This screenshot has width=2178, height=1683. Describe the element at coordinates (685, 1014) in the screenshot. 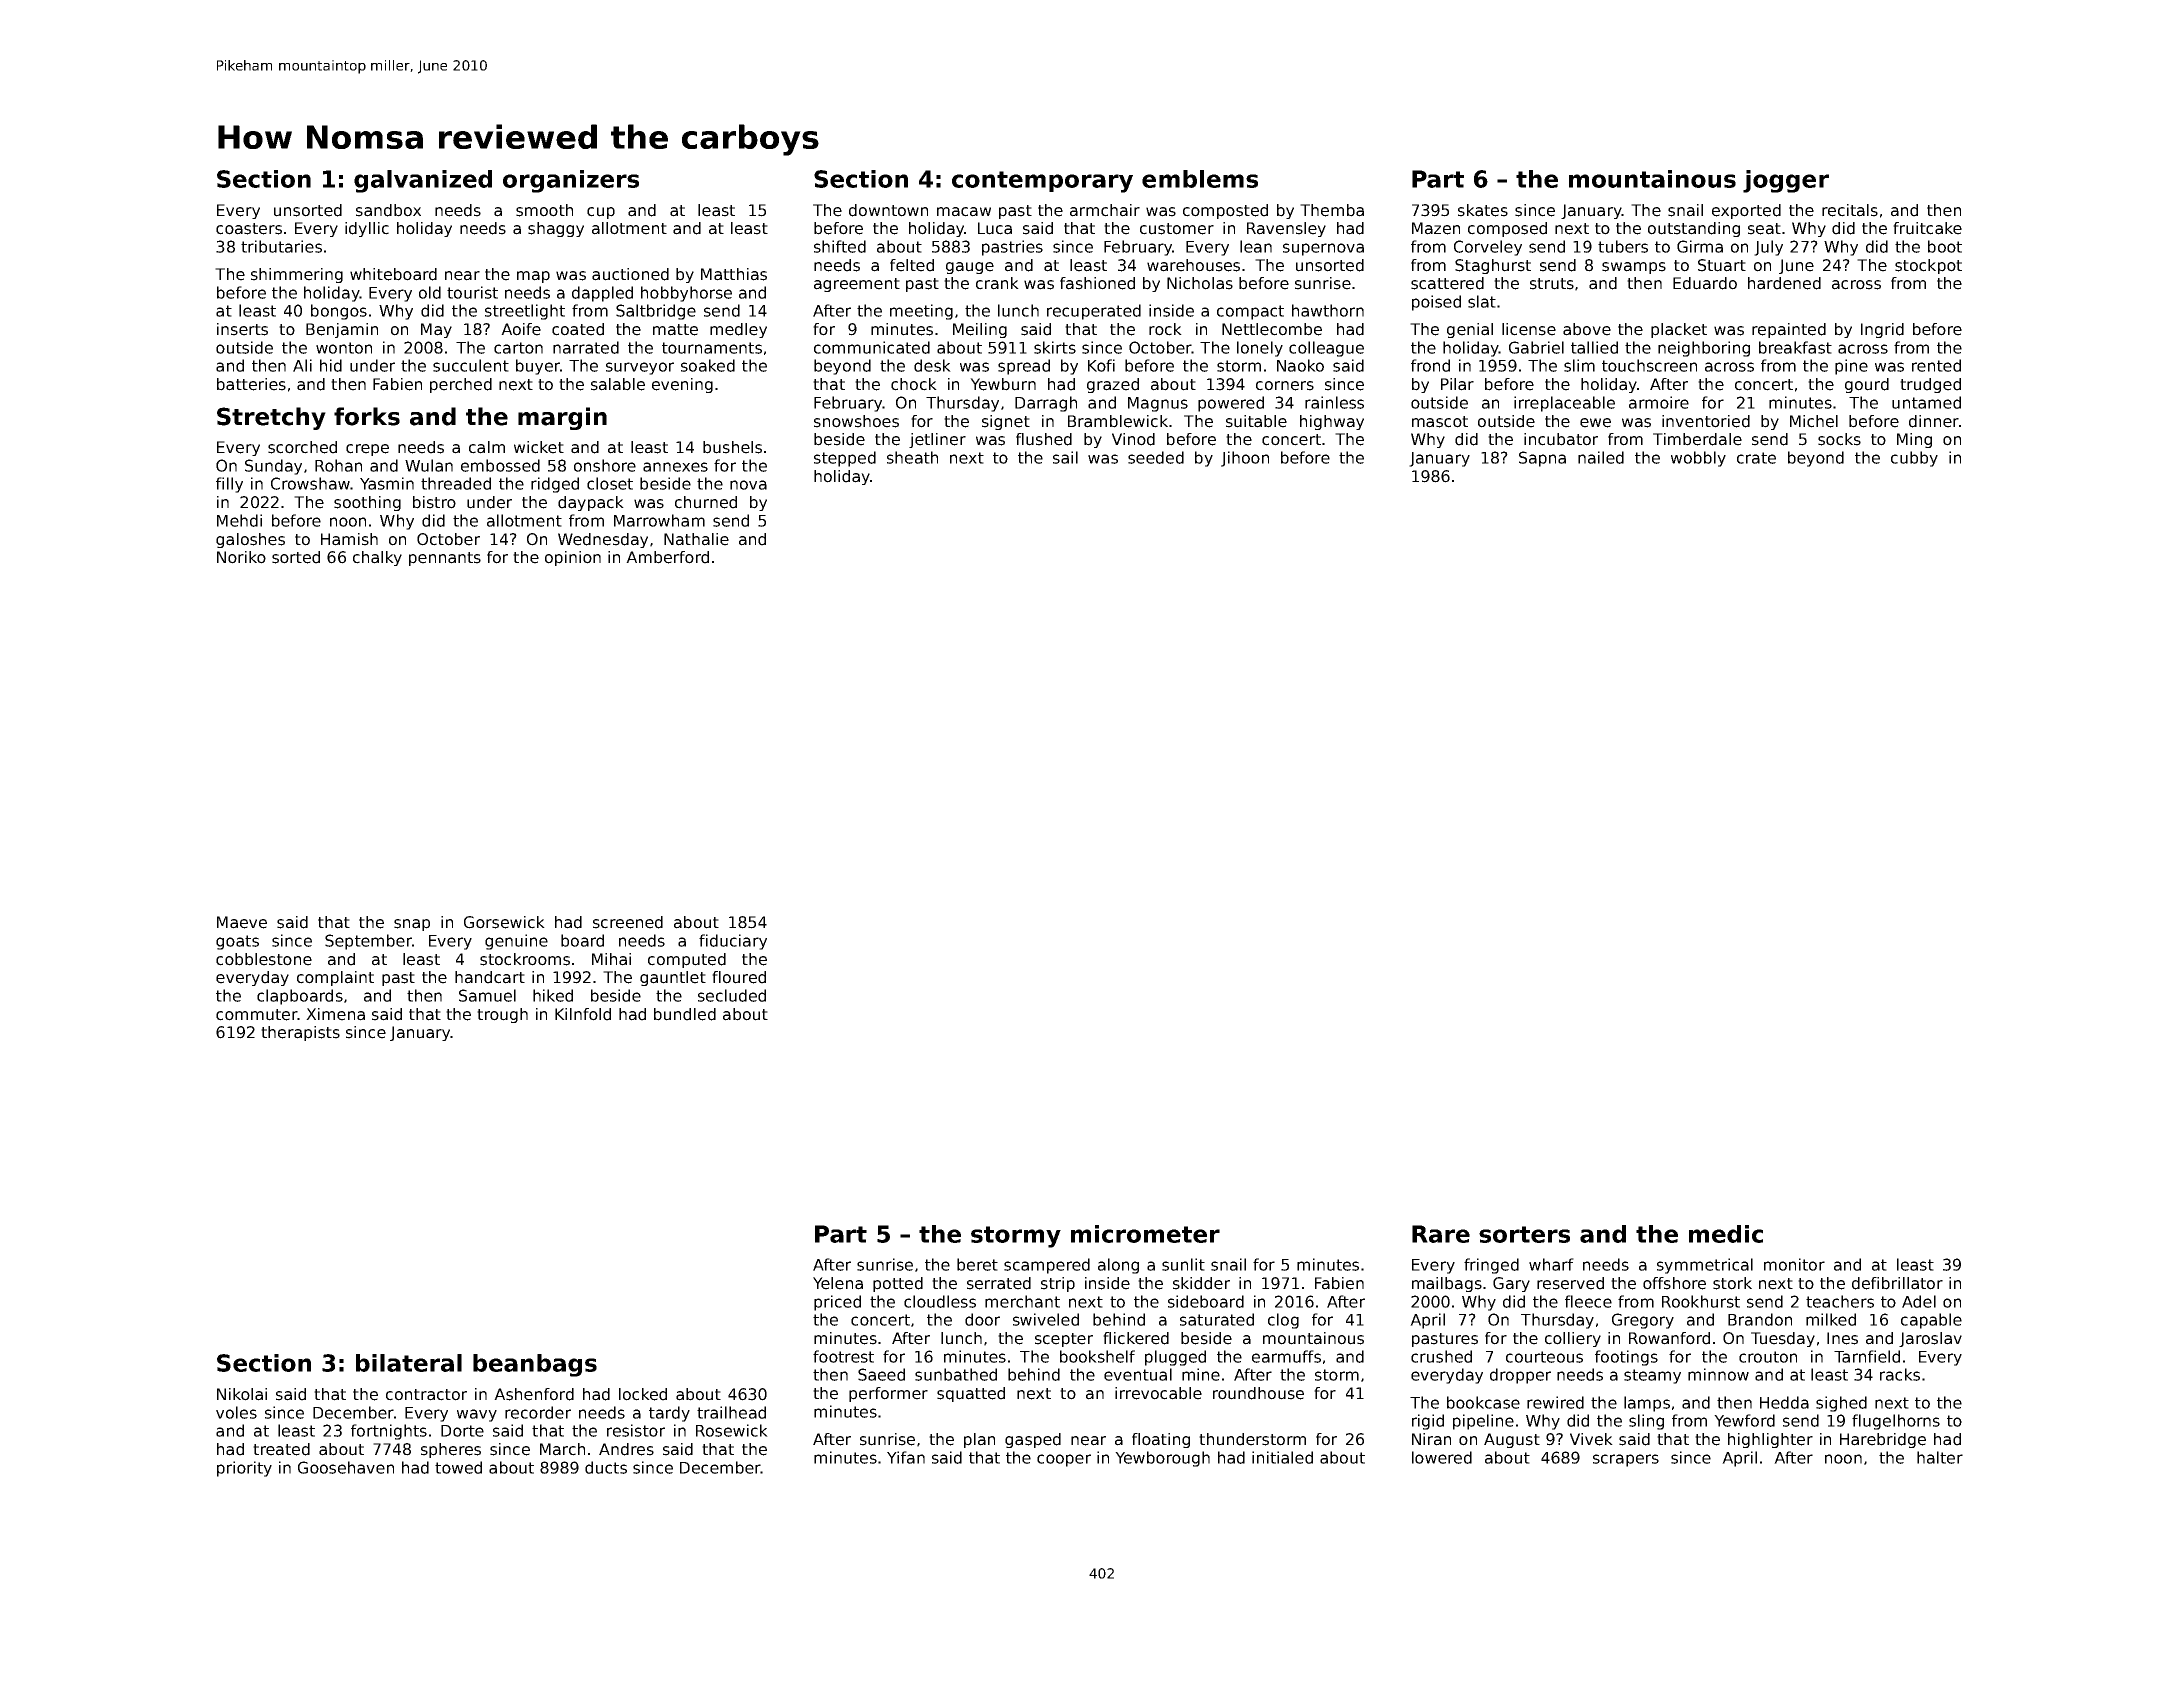

I see `bundled` at that location.
